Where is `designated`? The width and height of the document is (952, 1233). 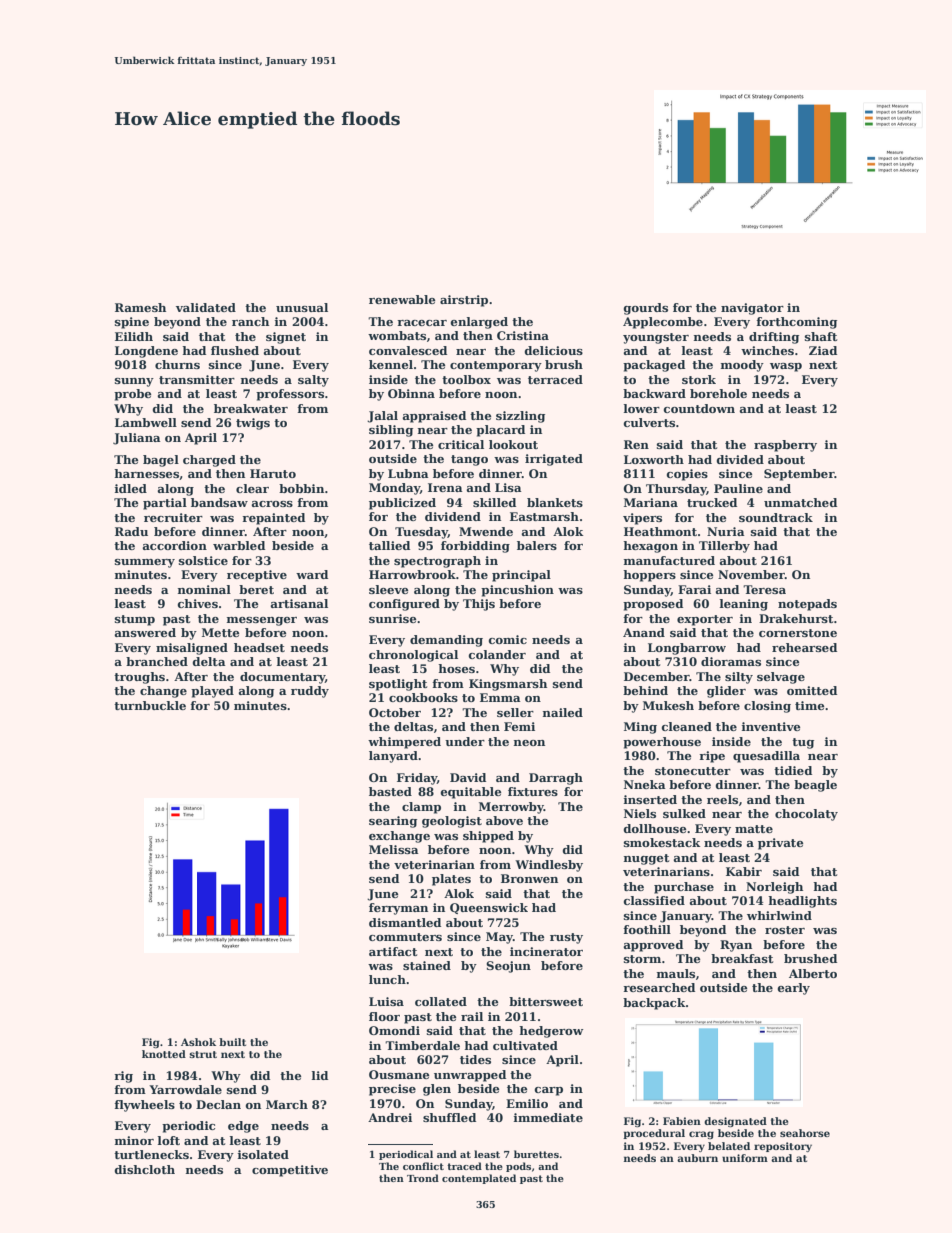
designated is located at coordinates (735, 1122).
